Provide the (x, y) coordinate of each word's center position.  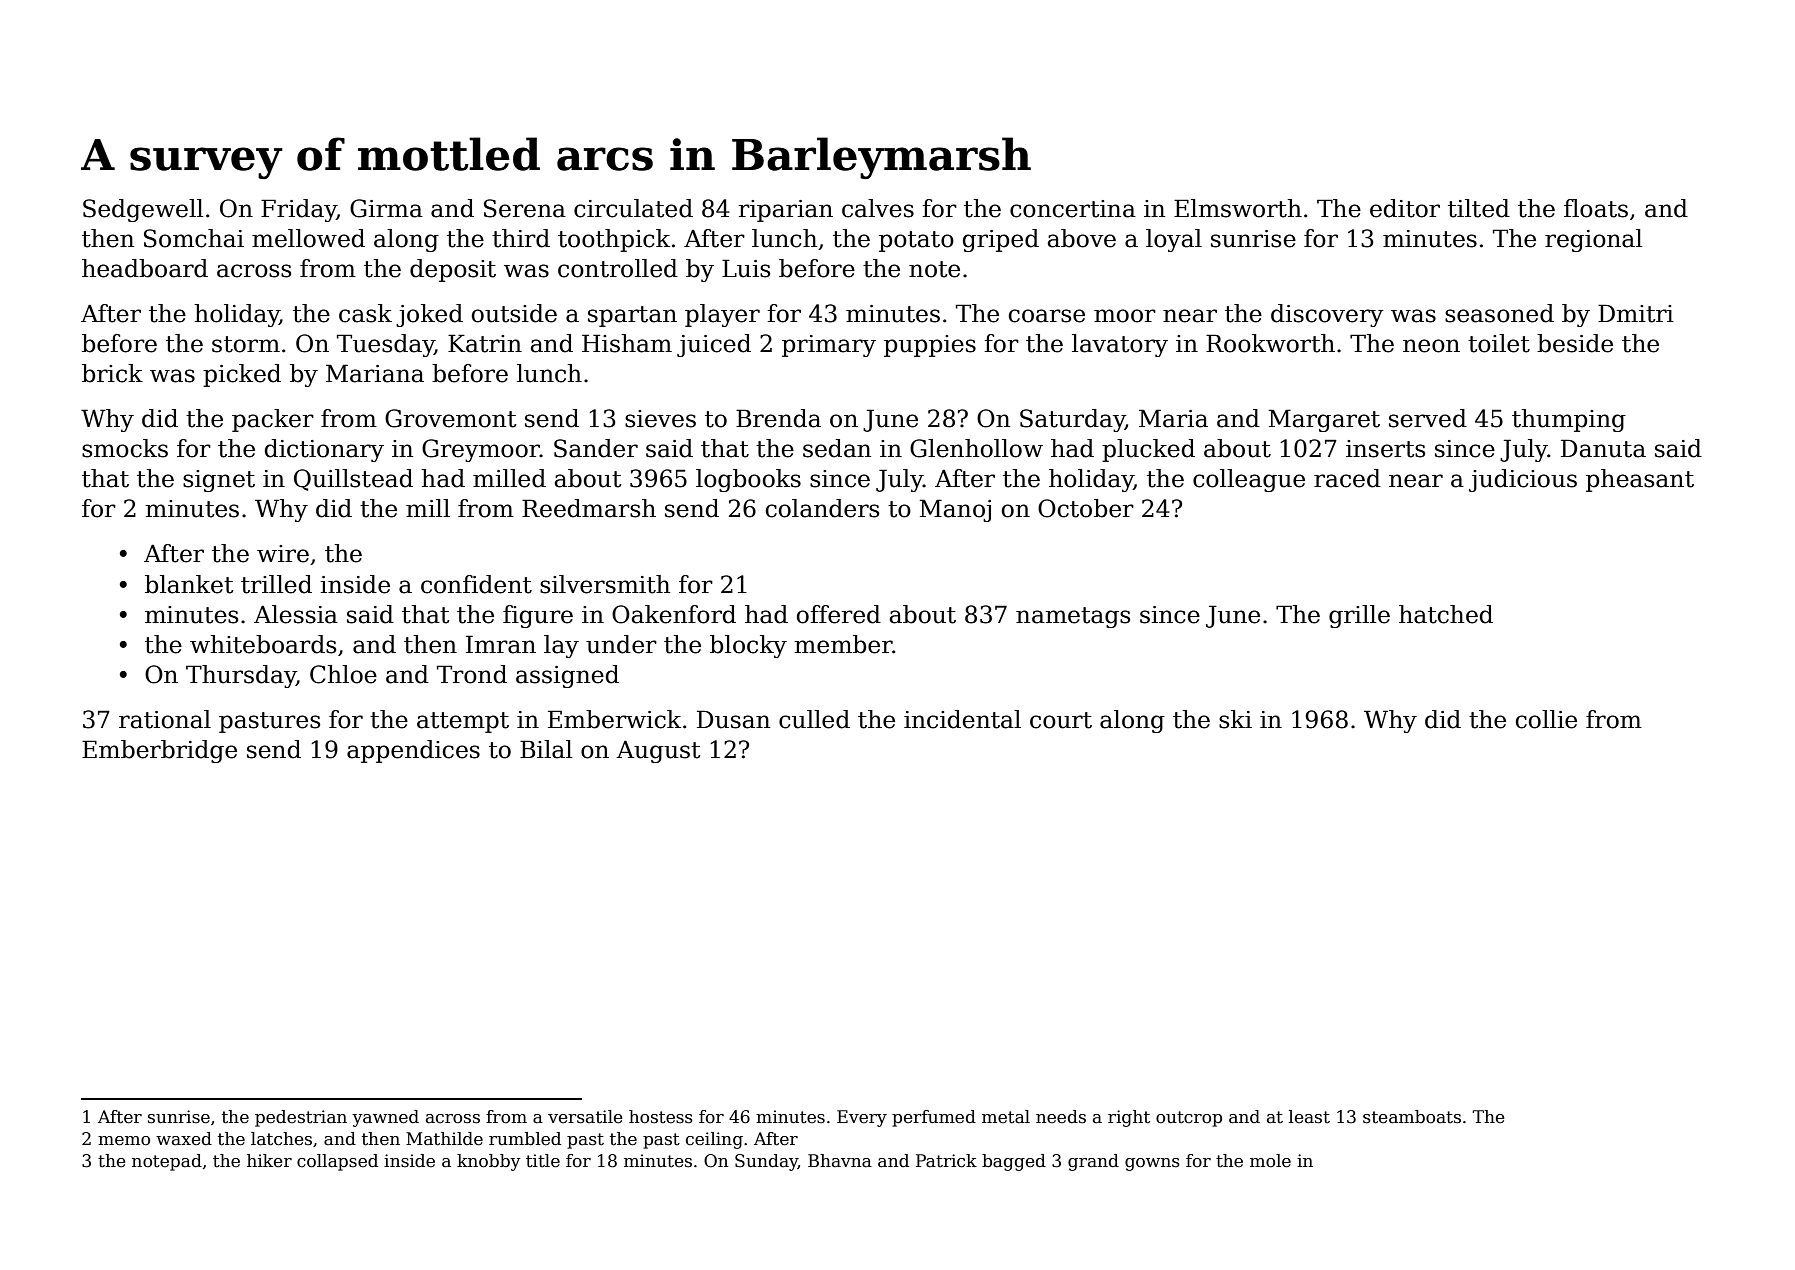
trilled (276, 584)
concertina (1073, 209)
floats (1596, 208)
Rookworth (1270, 343)
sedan (837, 448)
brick (112, 373)
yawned (385, 1118)
